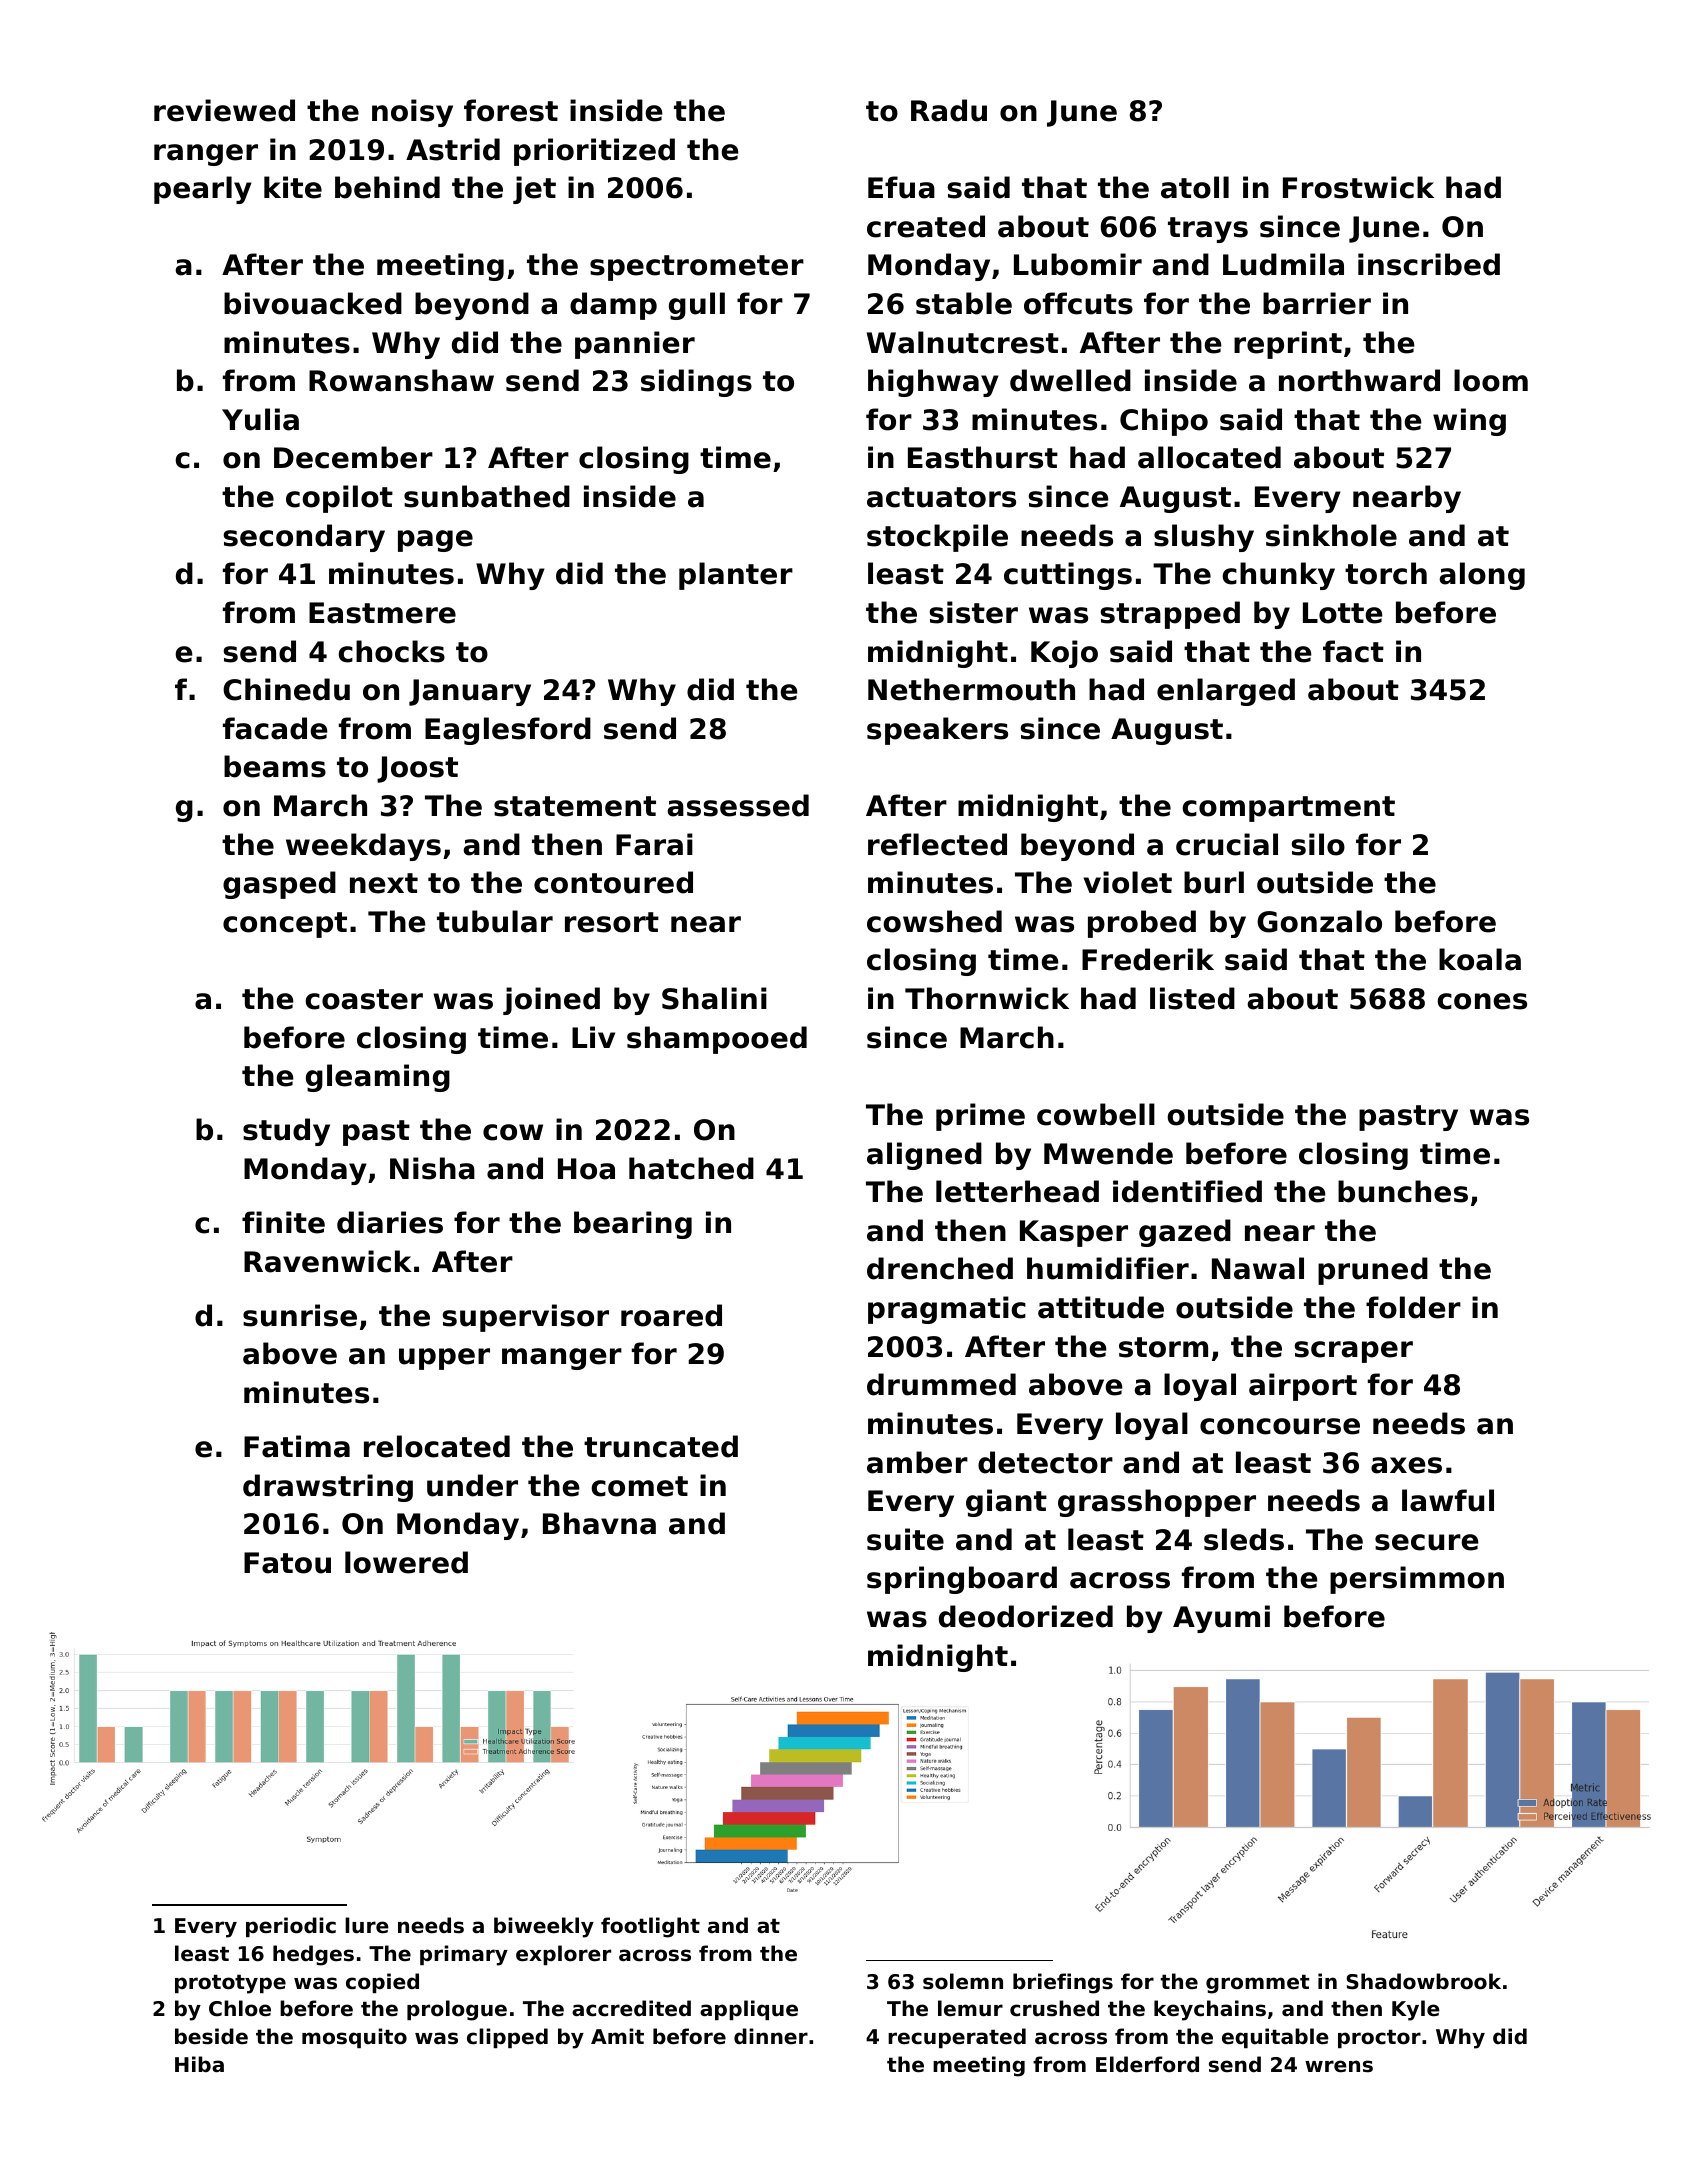 This screenshot has width=1683, height=2178. I want to click on periodic, so click(291, 1927).
